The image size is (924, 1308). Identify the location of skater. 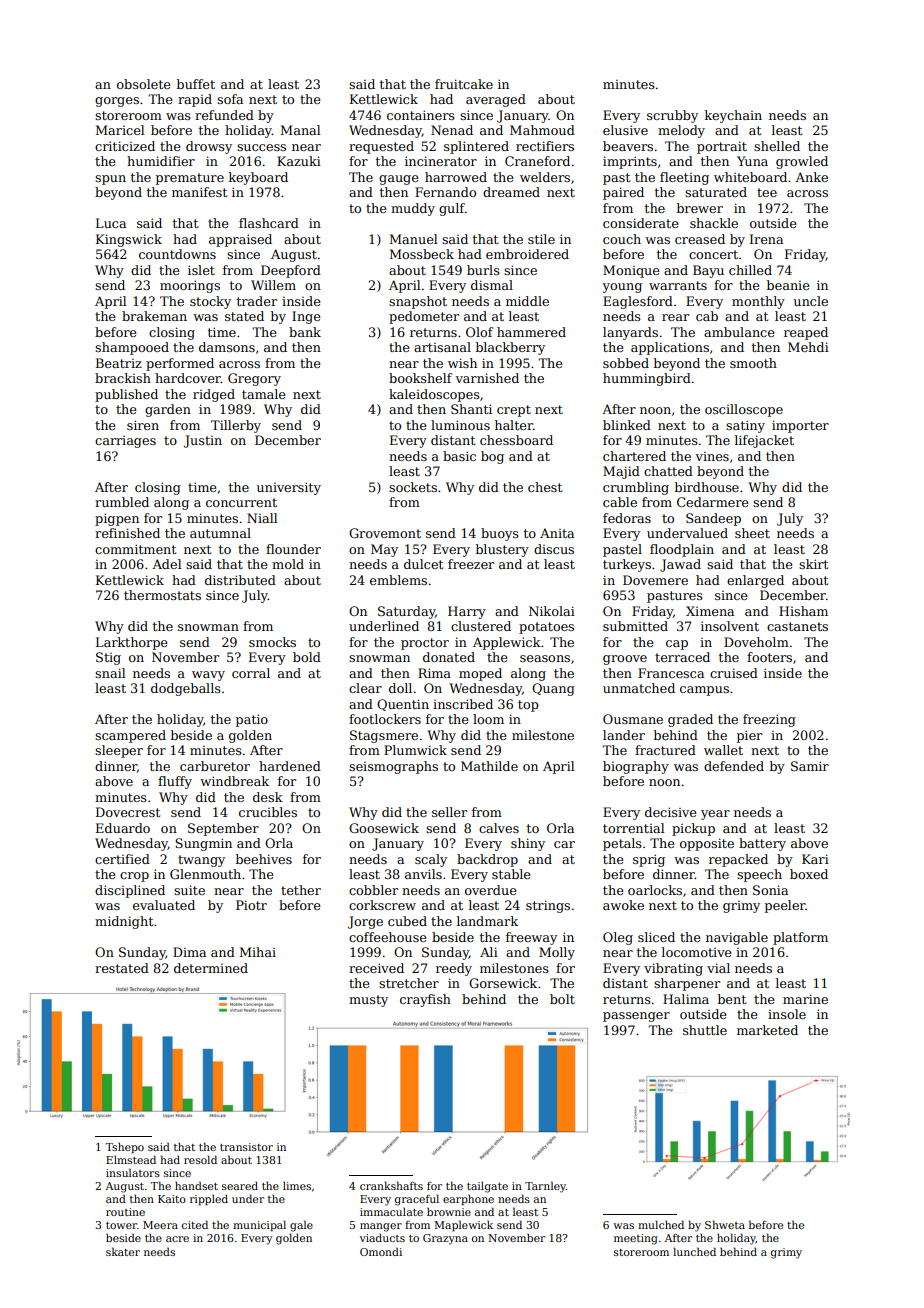
(123, 1251).
